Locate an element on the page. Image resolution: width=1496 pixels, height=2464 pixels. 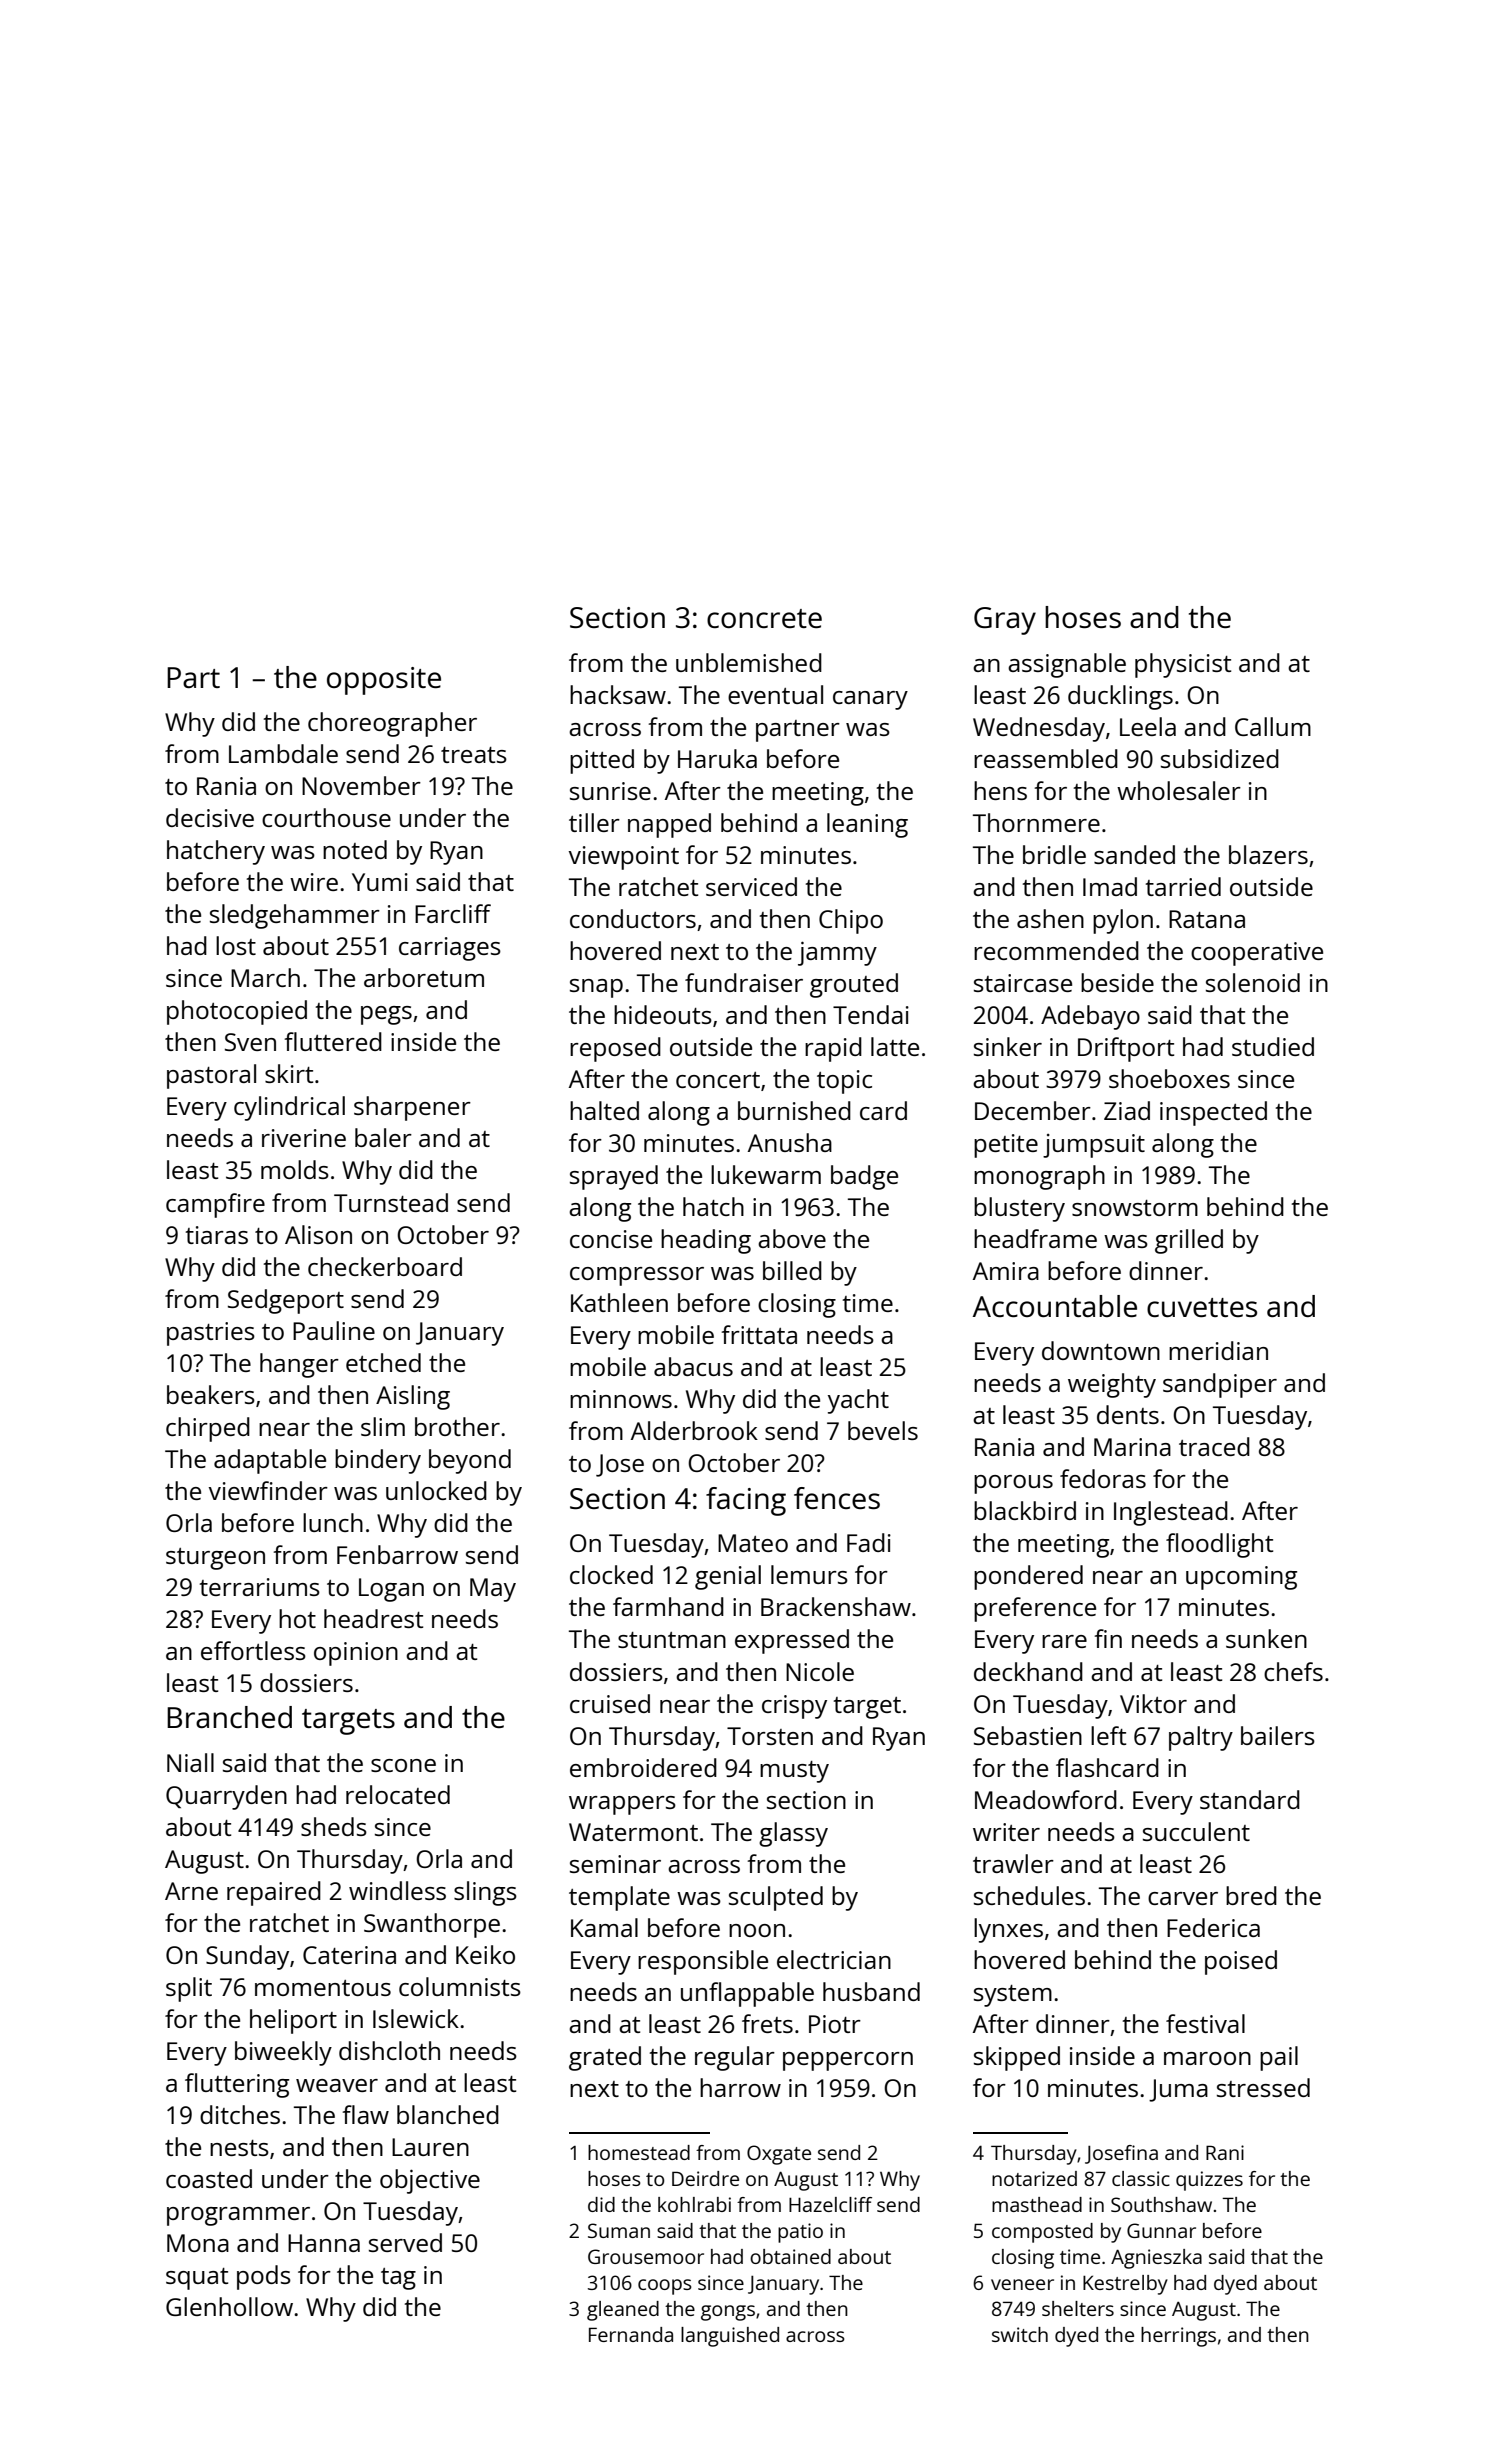
notarized is located at coordinates (1034, 2178).
